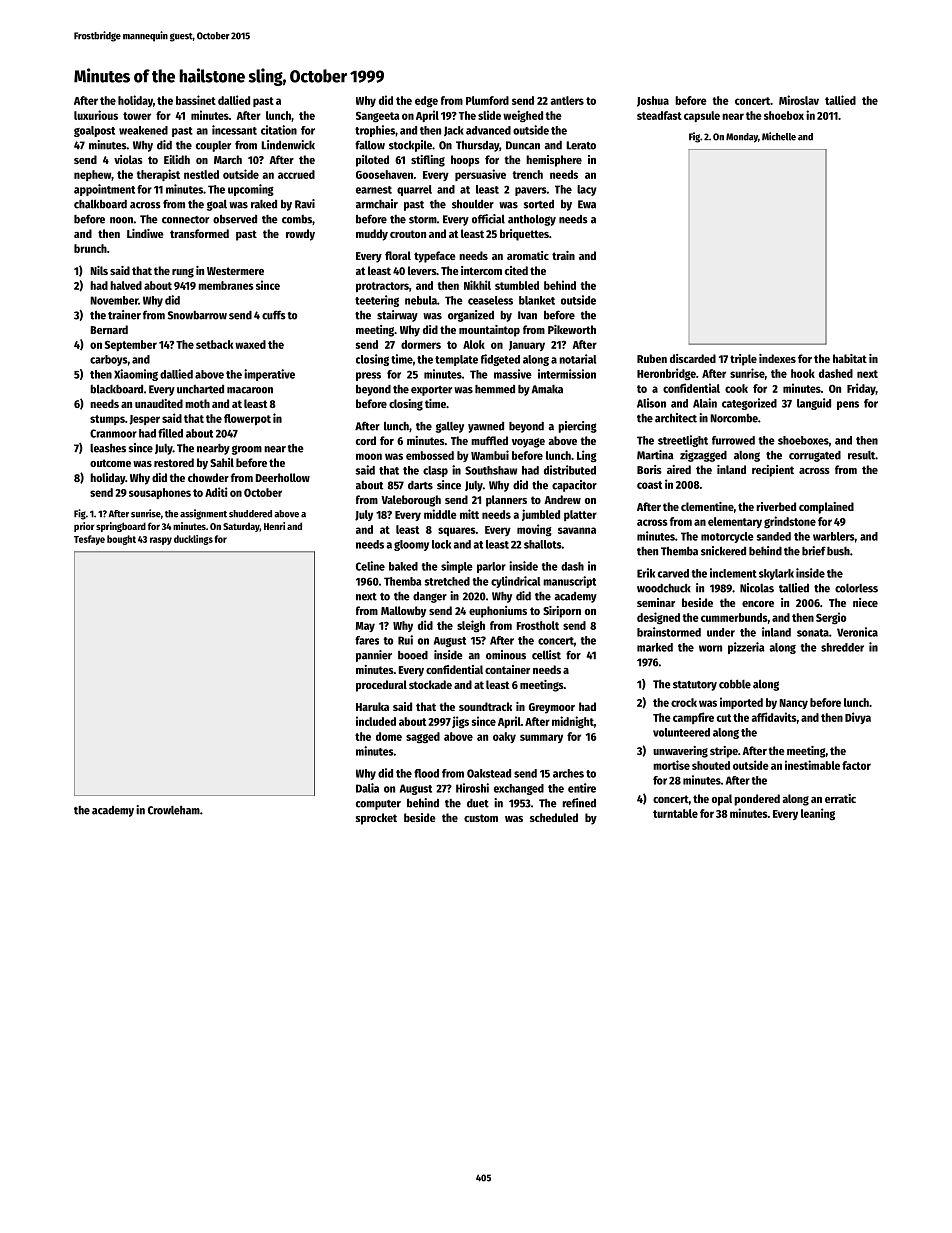 Image resolution: width=952 pixels, height=1233 pixels. Describe the element at coordinates (710, 648) in the screenshot. I see `worn` at that location.
